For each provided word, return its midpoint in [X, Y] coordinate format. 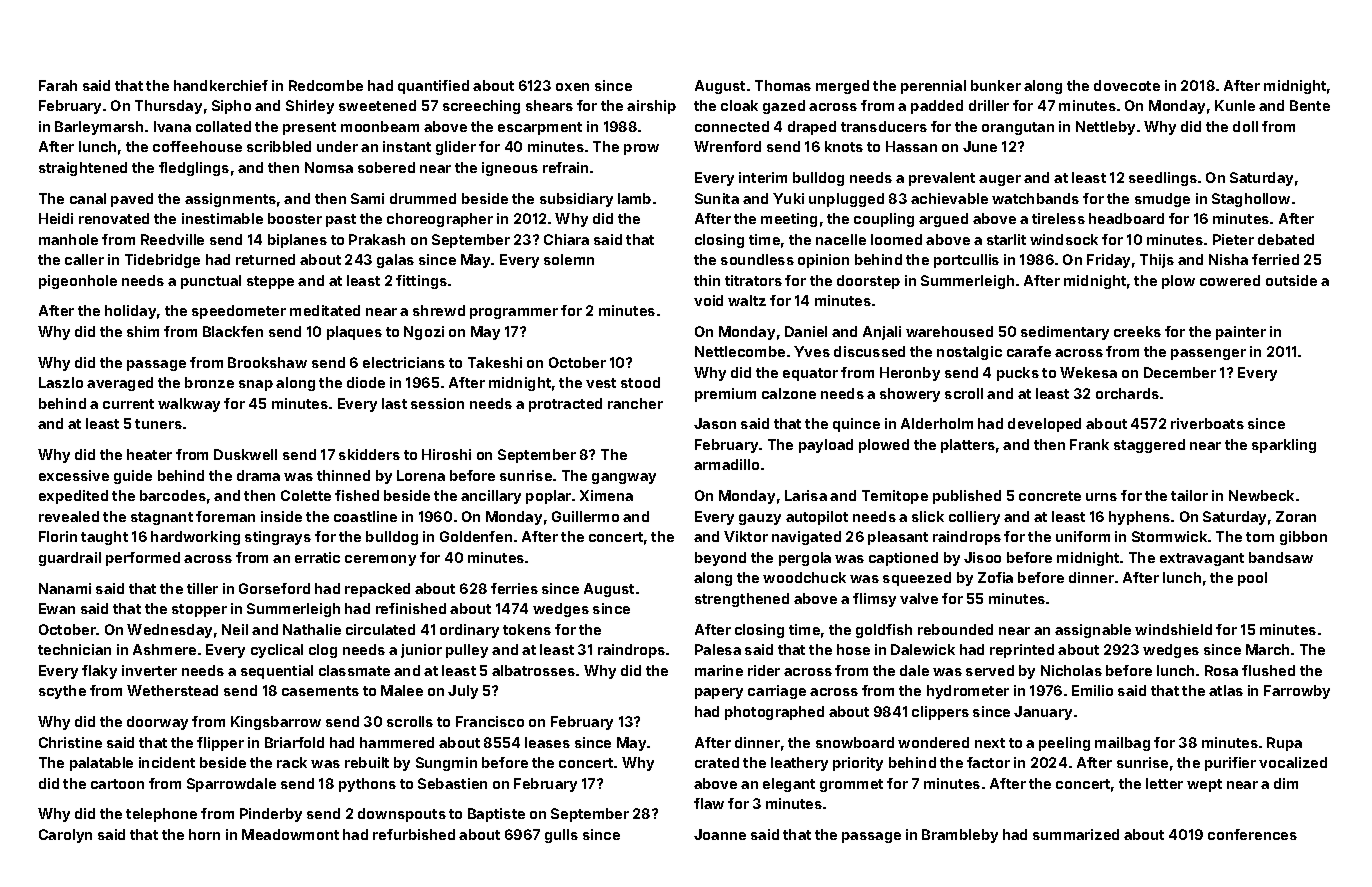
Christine [70, 742]
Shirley [310, 107]
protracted [565, 405]
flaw [709, 803]
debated [1286, 239]
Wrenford [727, 146]
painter [1241, 333]
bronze [209, 382]
